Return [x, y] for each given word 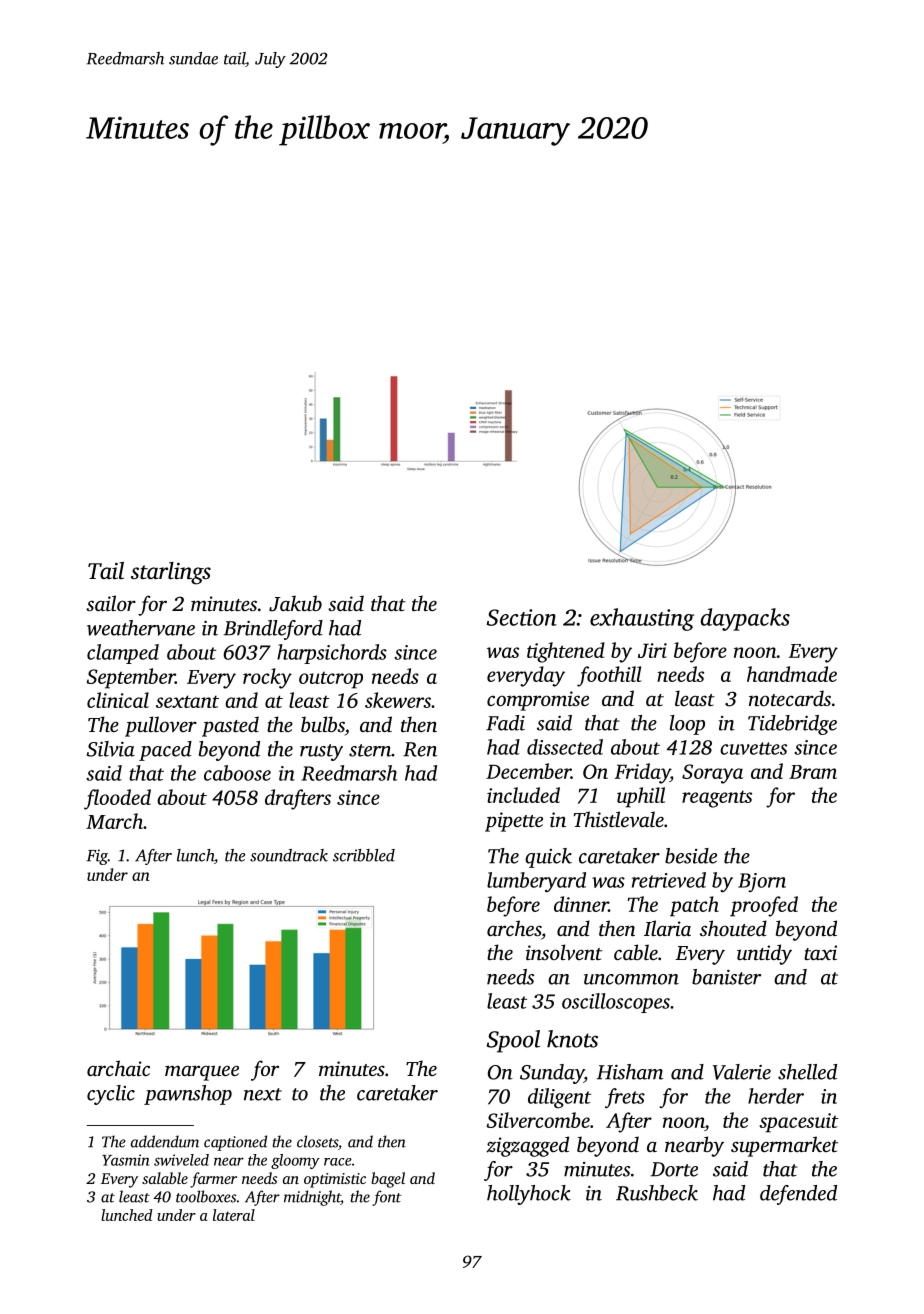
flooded [117, 799]
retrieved [669, 880]
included [523, 795]
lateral [234, 1215]
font [386, 1198]
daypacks [745, 619]
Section [522, 617]
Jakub [295, 603]
